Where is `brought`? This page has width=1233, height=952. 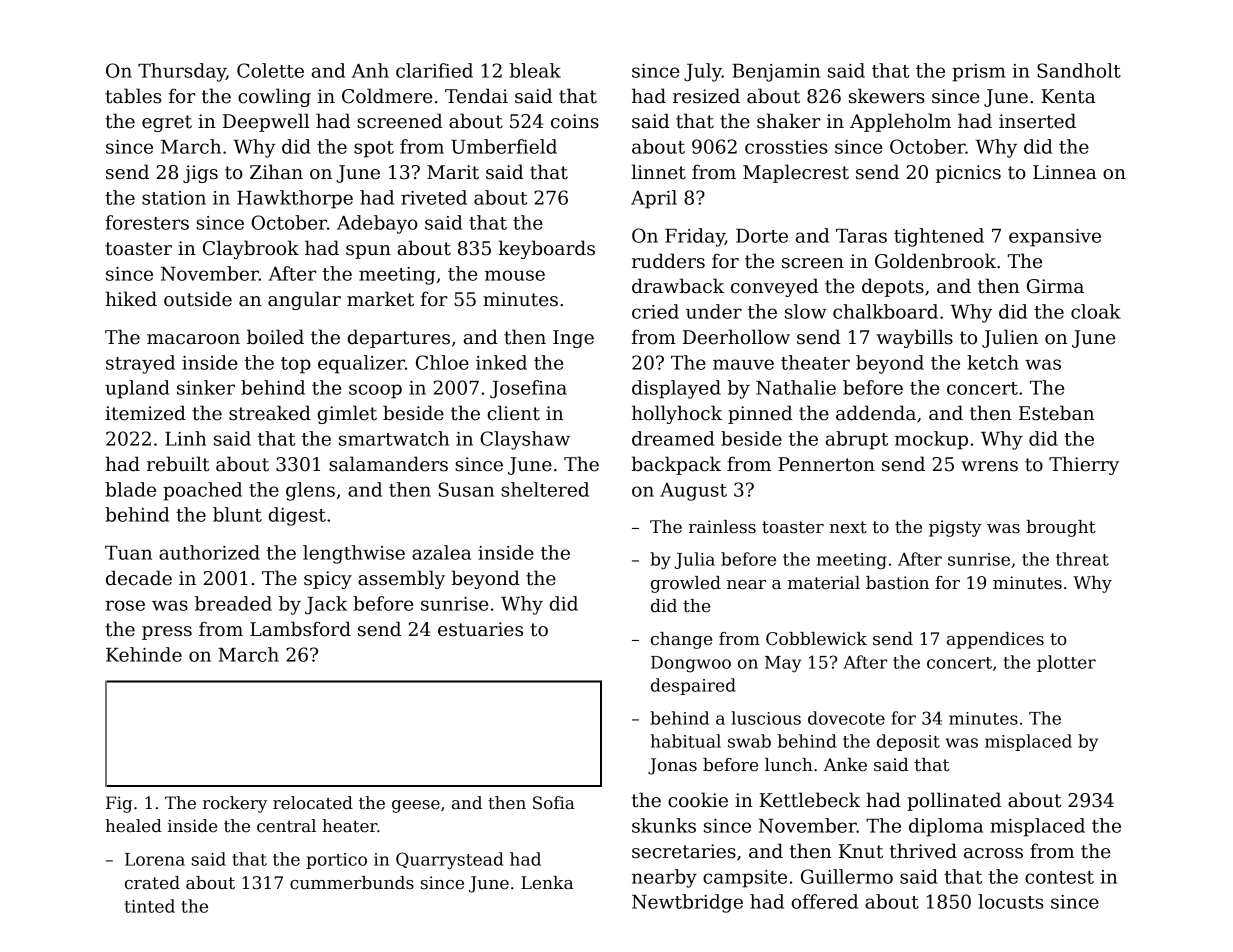
brought is located at coordinates (1061, 528).
